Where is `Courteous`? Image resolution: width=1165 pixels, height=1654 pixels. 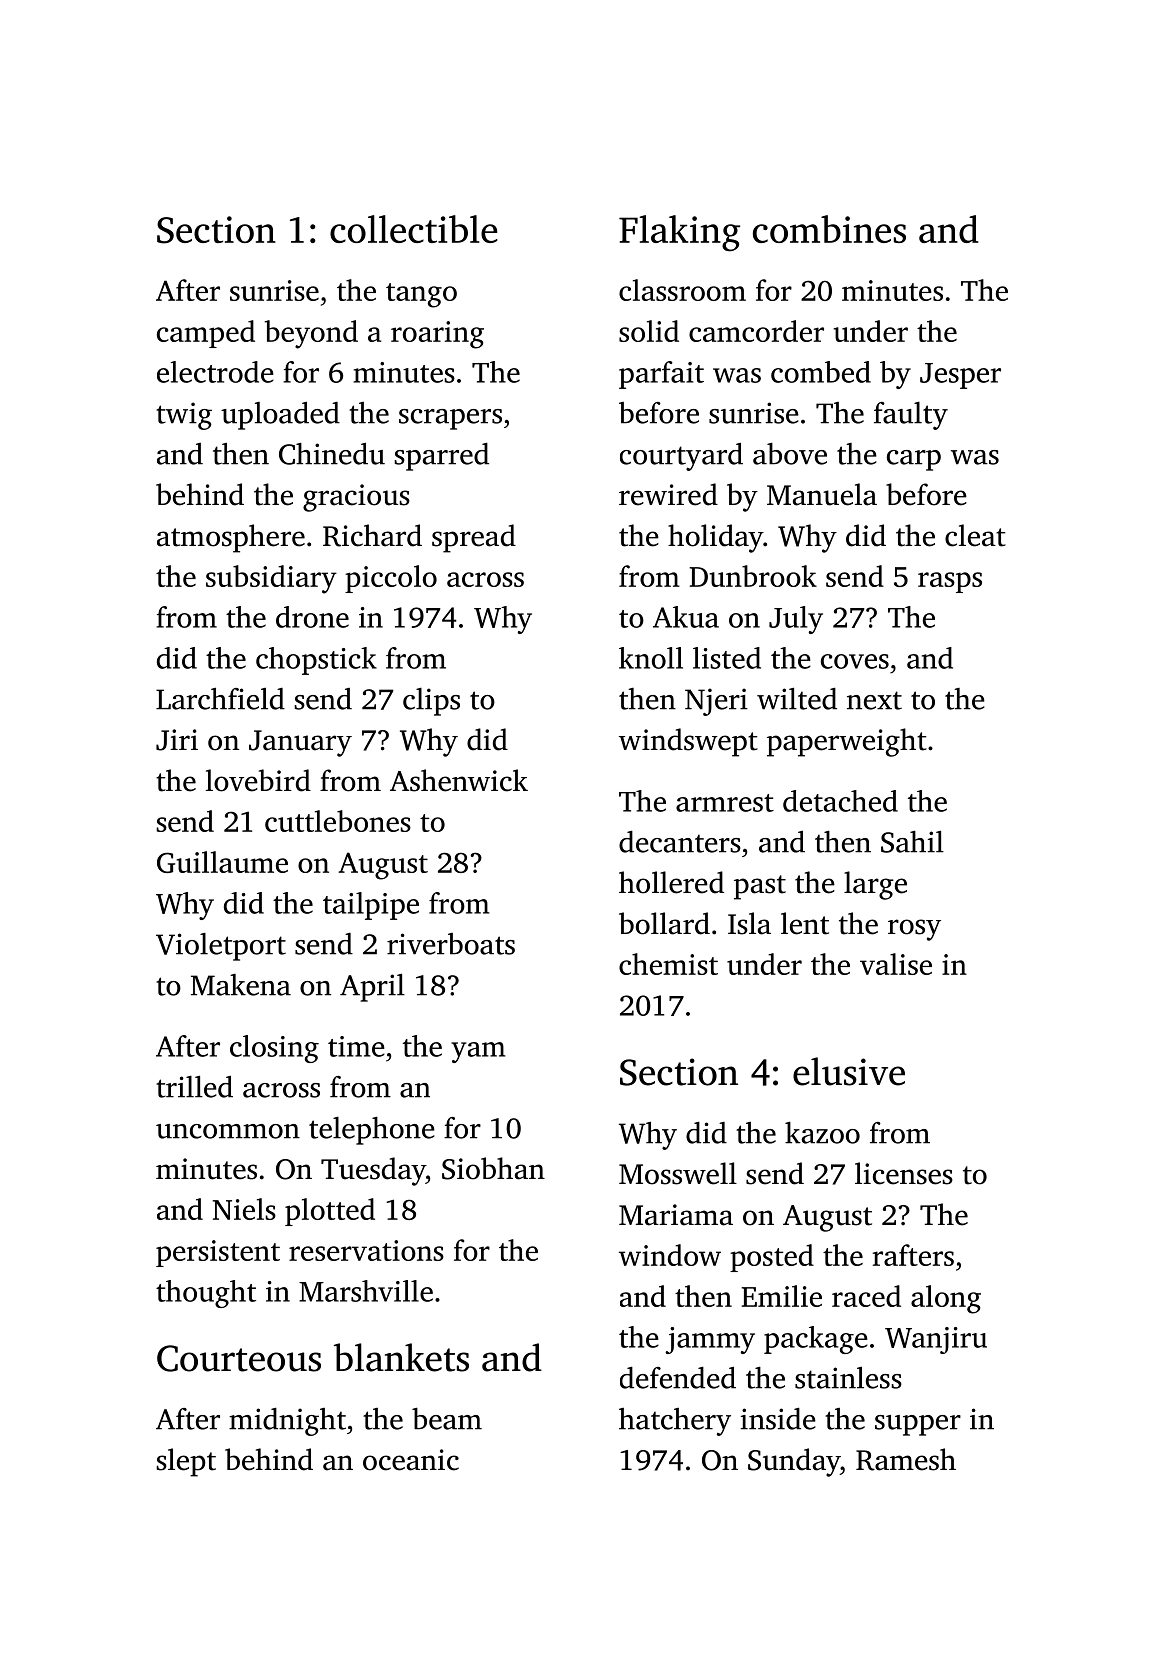
Courteous is located at coordinates (239, 1358).
